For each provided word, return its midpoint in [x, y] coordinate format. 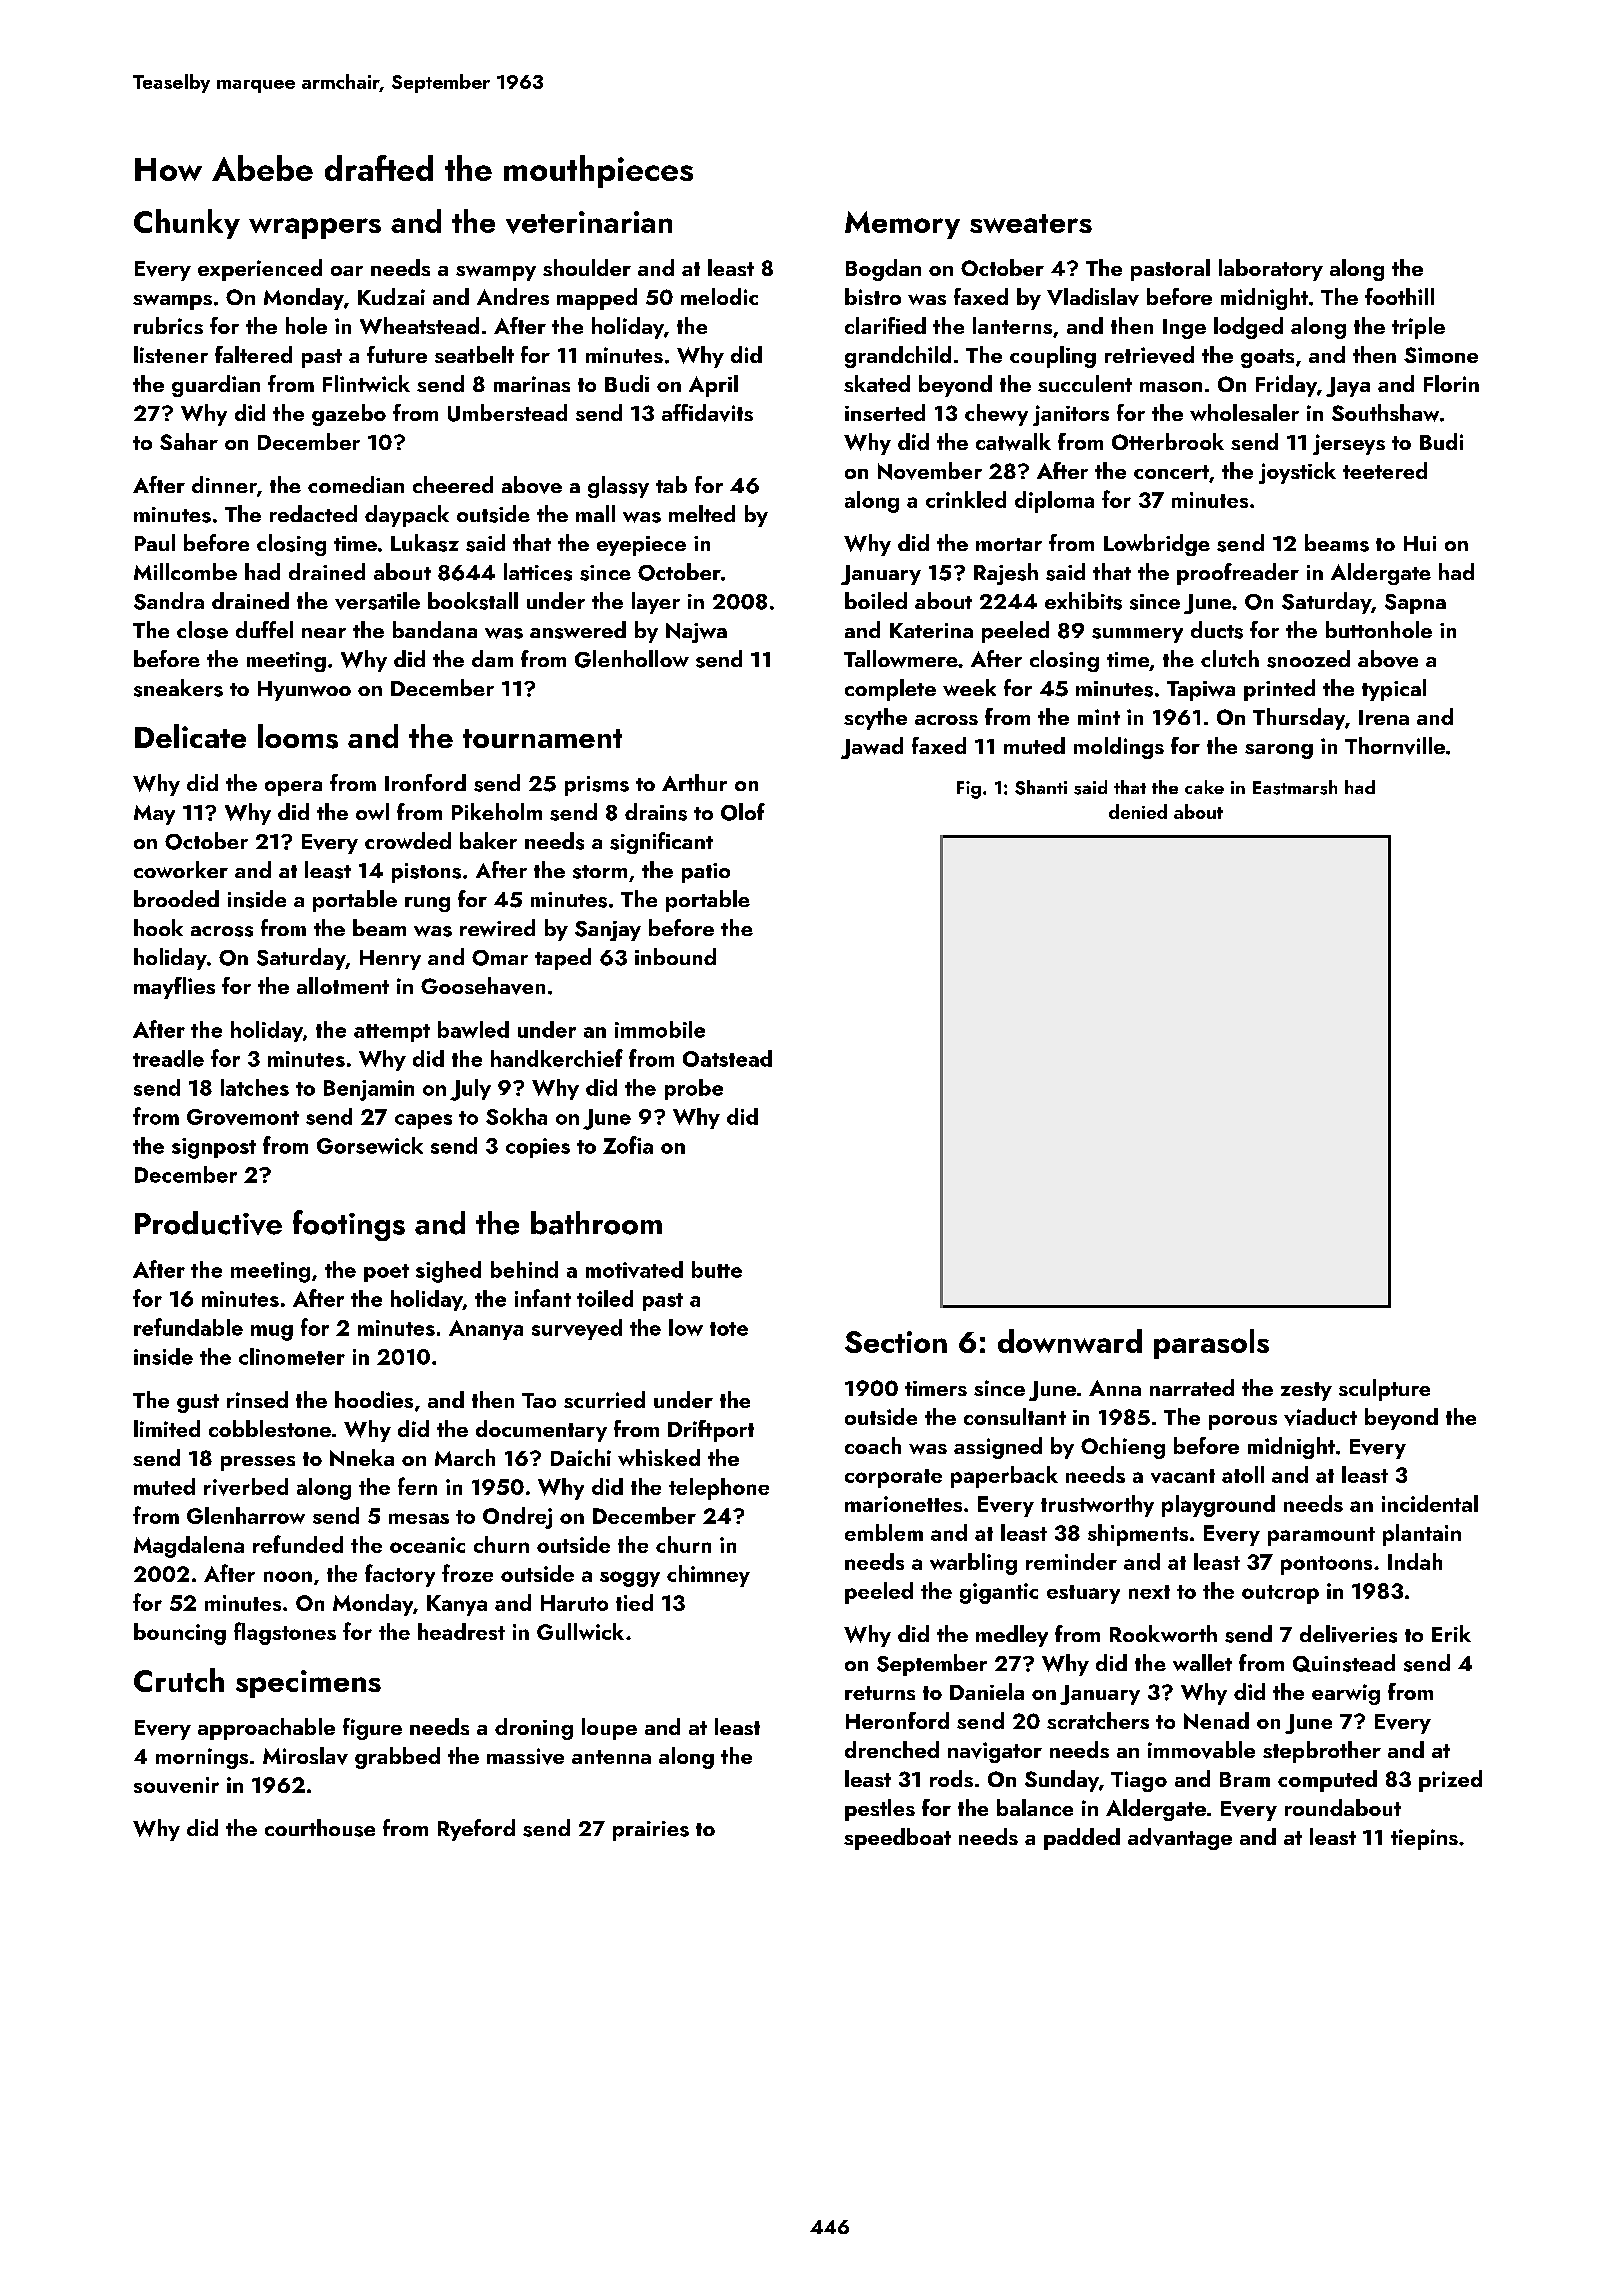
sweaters [1031, 223]
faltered [253, 354]
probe [694, 1089]
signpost [214, 1148]
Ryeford [476, 1830]
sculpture [1384, 1390]
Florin [1451, 383]
